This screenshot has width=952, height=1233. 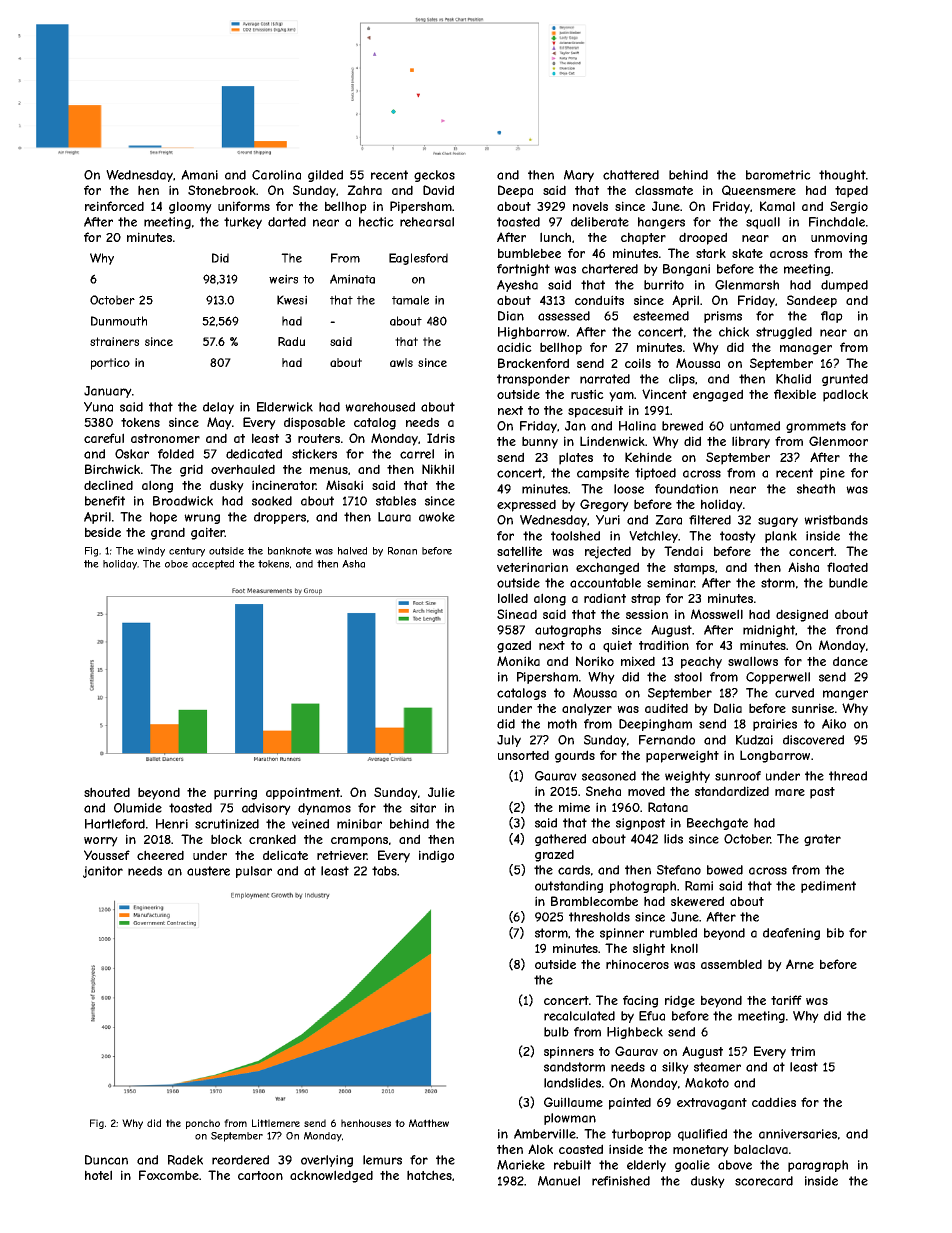 I want to click on Nikhil, so click(x=438, y=469).
